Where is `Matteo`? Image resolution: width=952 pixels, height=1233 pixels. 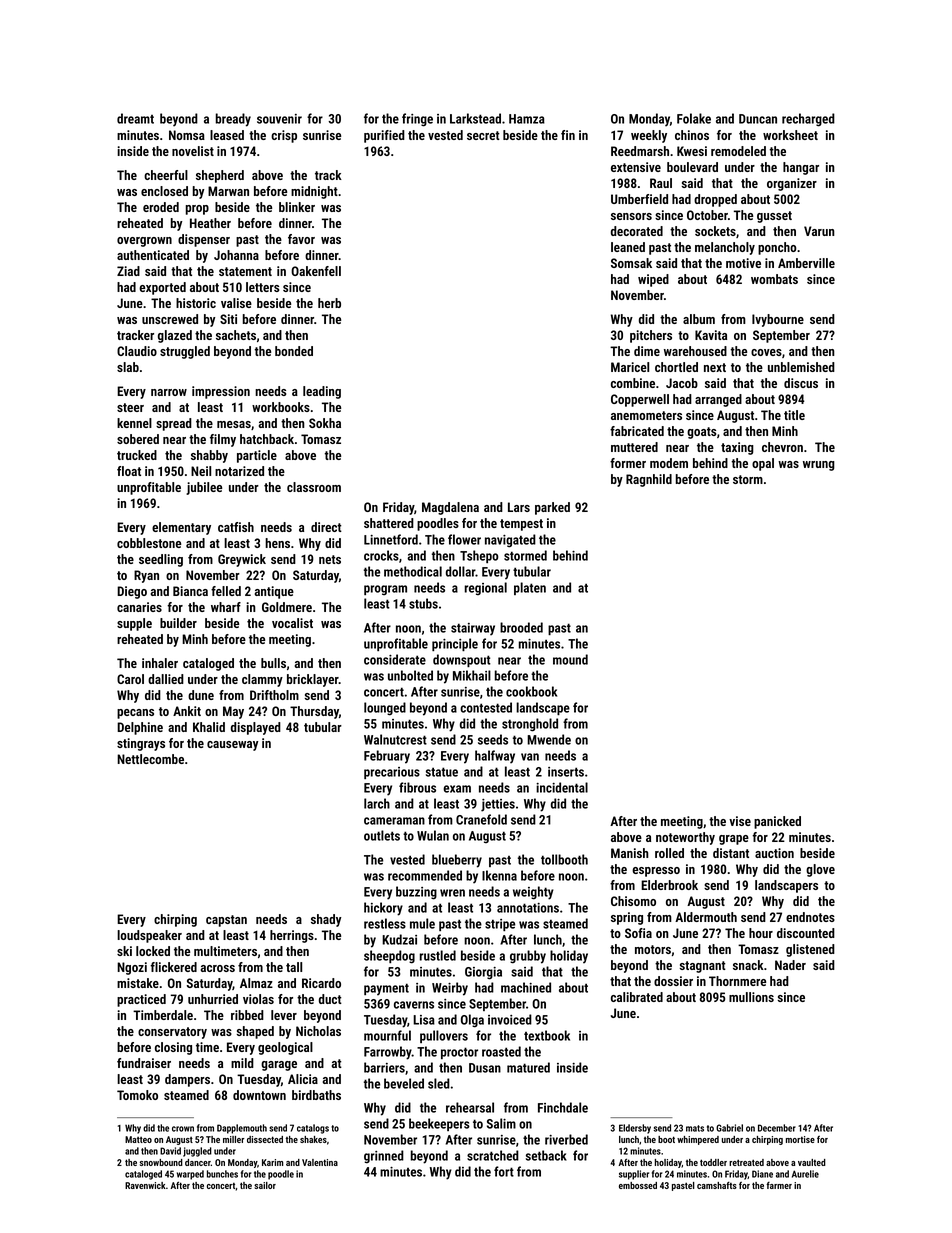 Matteo is located at coordinates (138, 1139).
